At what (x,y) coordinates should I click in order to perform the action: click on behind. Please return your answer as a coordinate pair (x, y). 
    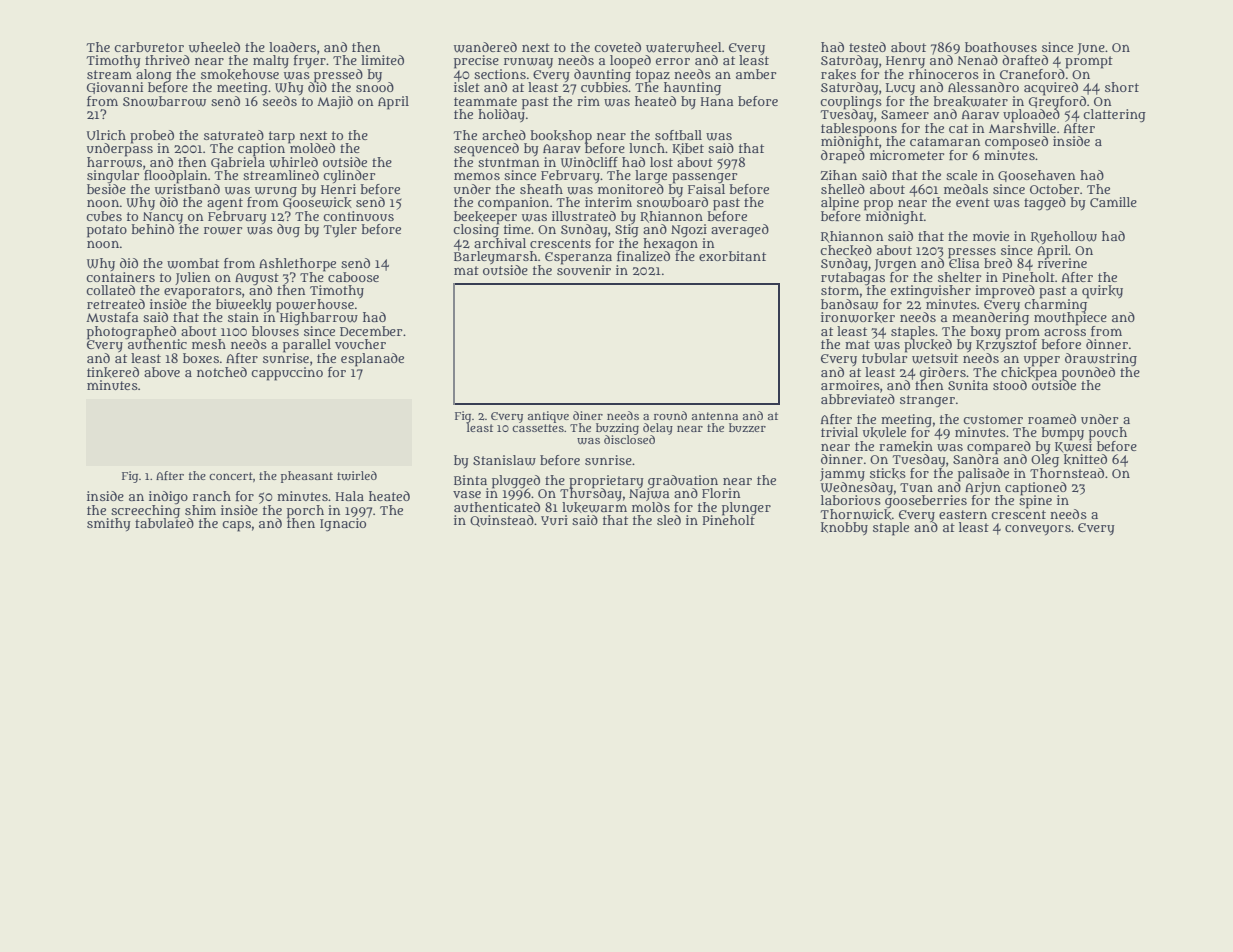
    Looking at the image, I should click on (153, 229).
